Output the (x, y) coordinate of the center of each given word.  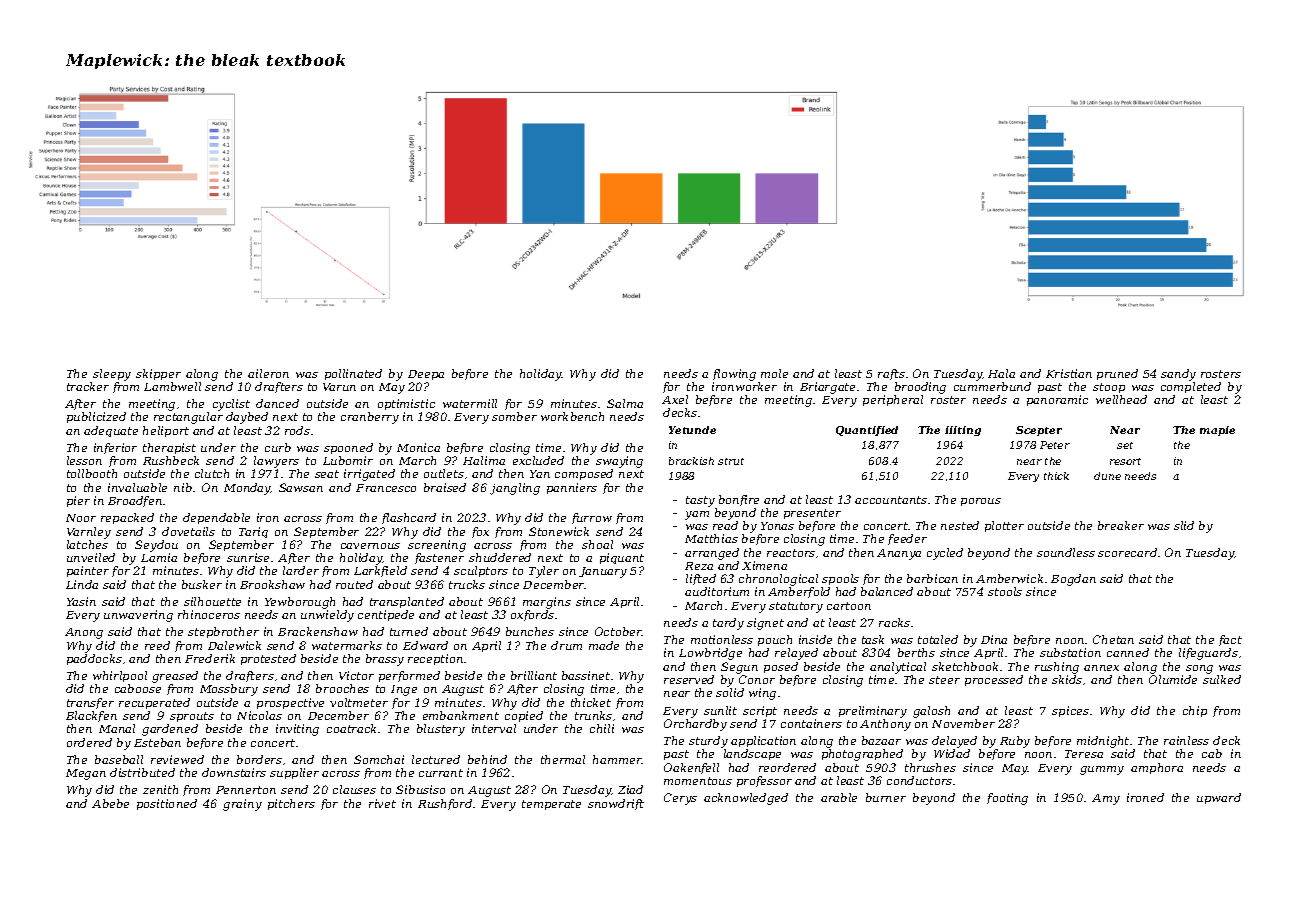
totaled (938, 639)
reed (157, 645)
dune (1107, 476)
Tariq (253, 532)
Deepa (426, 375)
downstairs (234, 772)
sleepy (112, 375)
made (604, 645)
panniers (572, 488)
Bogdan (1073, 580)
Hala (1001, 373)
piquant (622, 558)
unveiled (91, 557)
